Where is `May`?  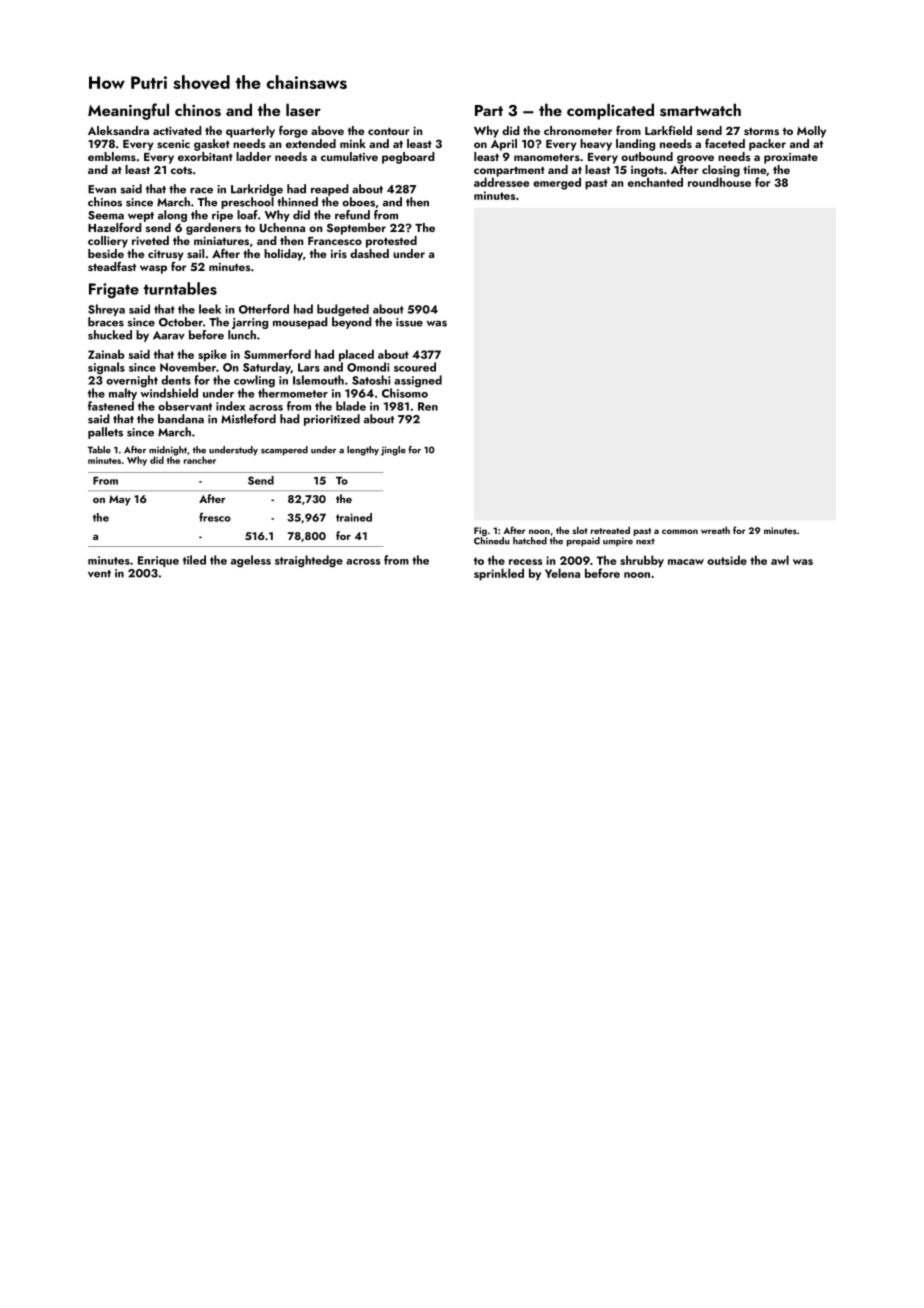
May is located at coordinates (120, 500).
